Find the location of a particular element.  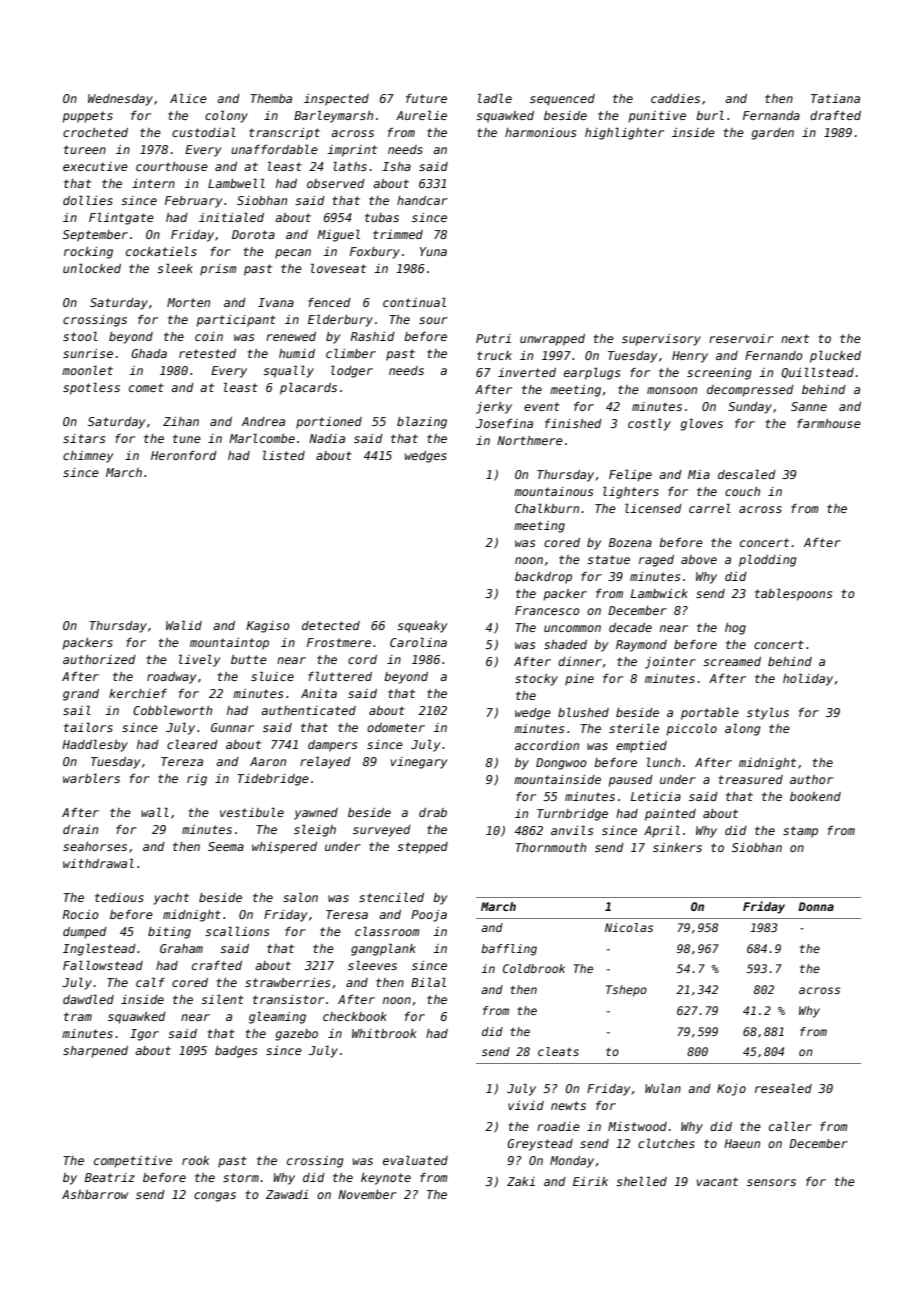

Heronford is located at coordinates (184, 455).
